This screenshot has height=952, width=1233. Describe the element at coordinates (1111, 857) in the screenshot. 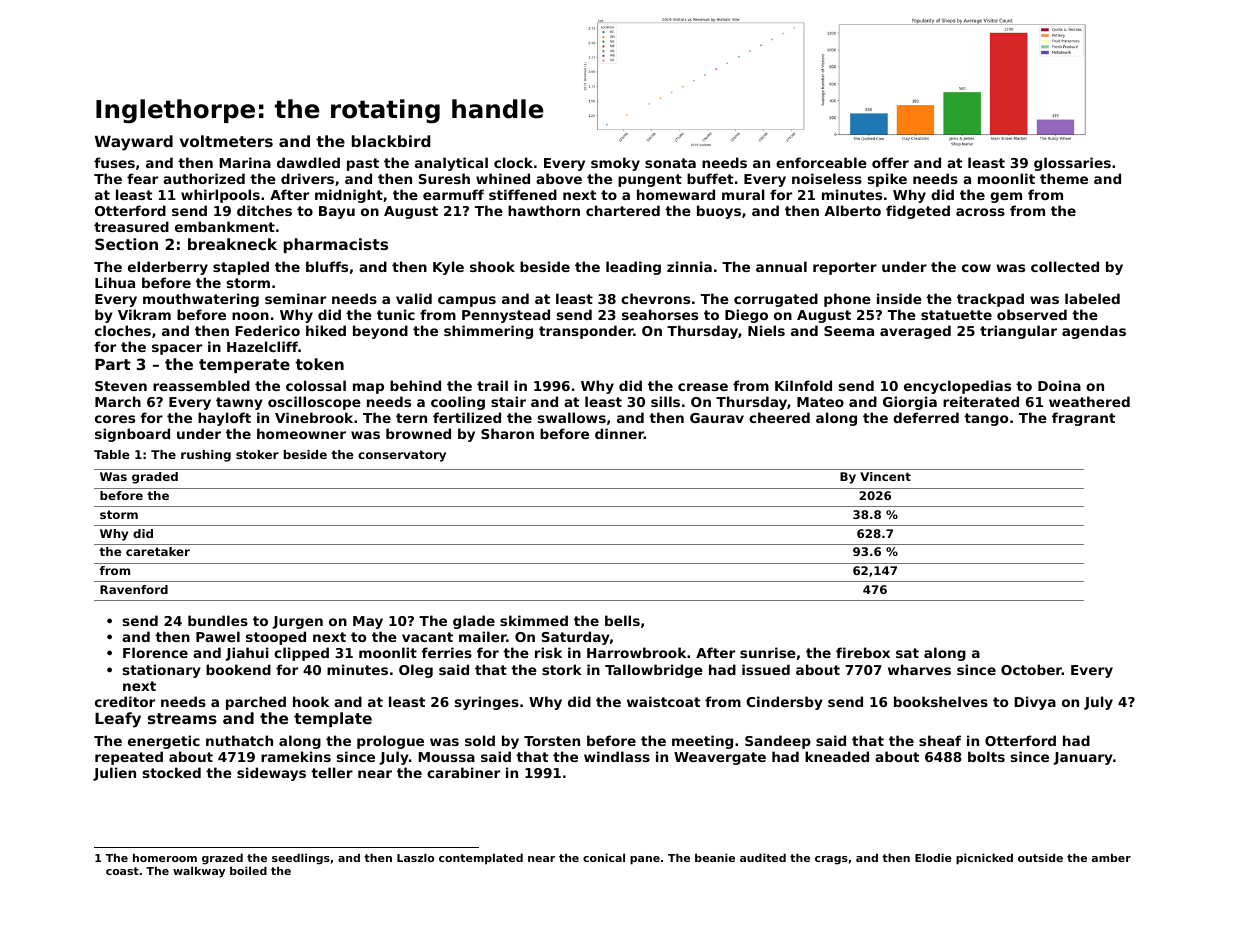

I see `amber` at that location.
